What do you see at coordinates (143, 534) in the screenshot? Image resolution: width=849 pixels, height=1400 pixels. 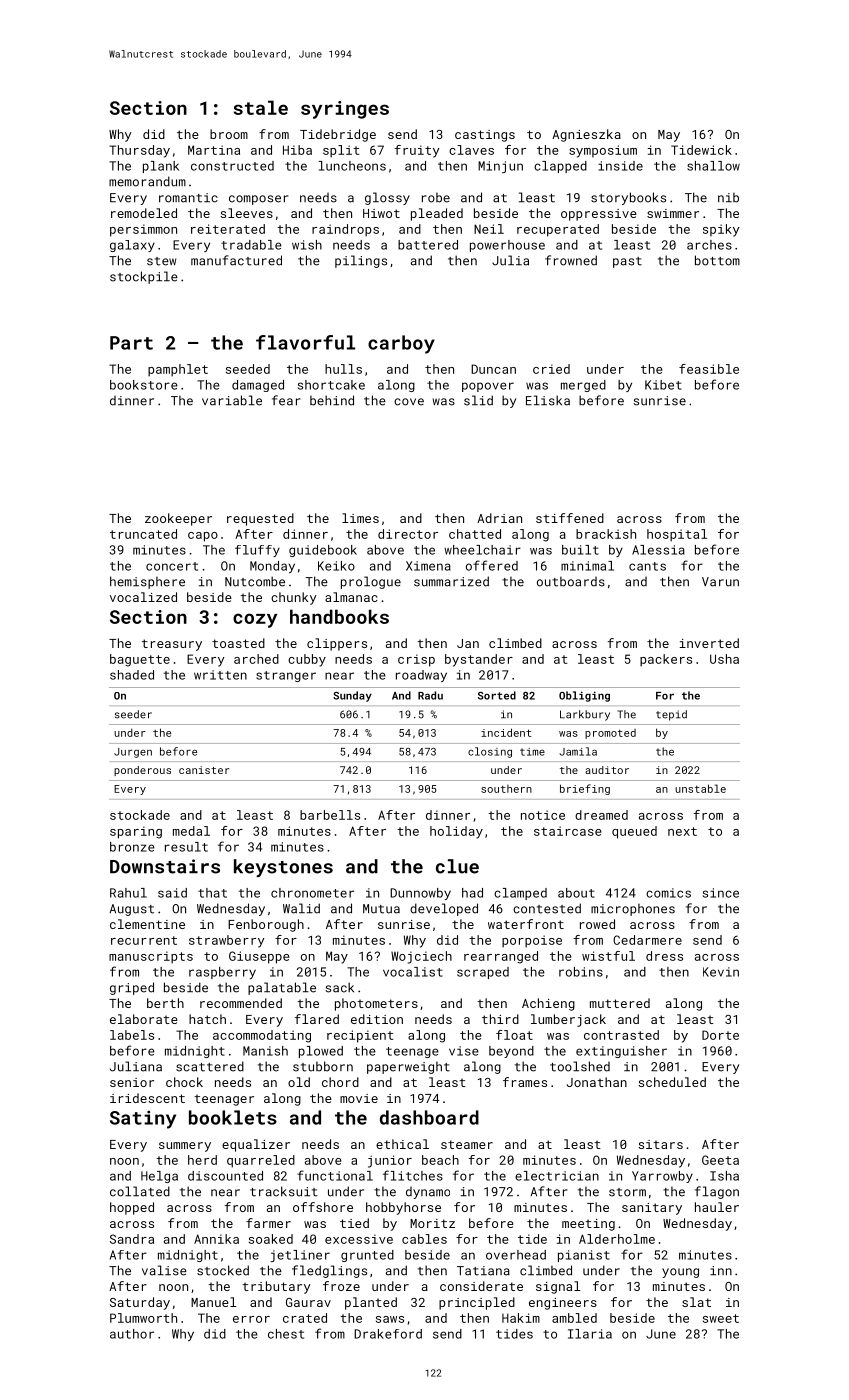 I see `truncated` at bounding box center [143, 534].
